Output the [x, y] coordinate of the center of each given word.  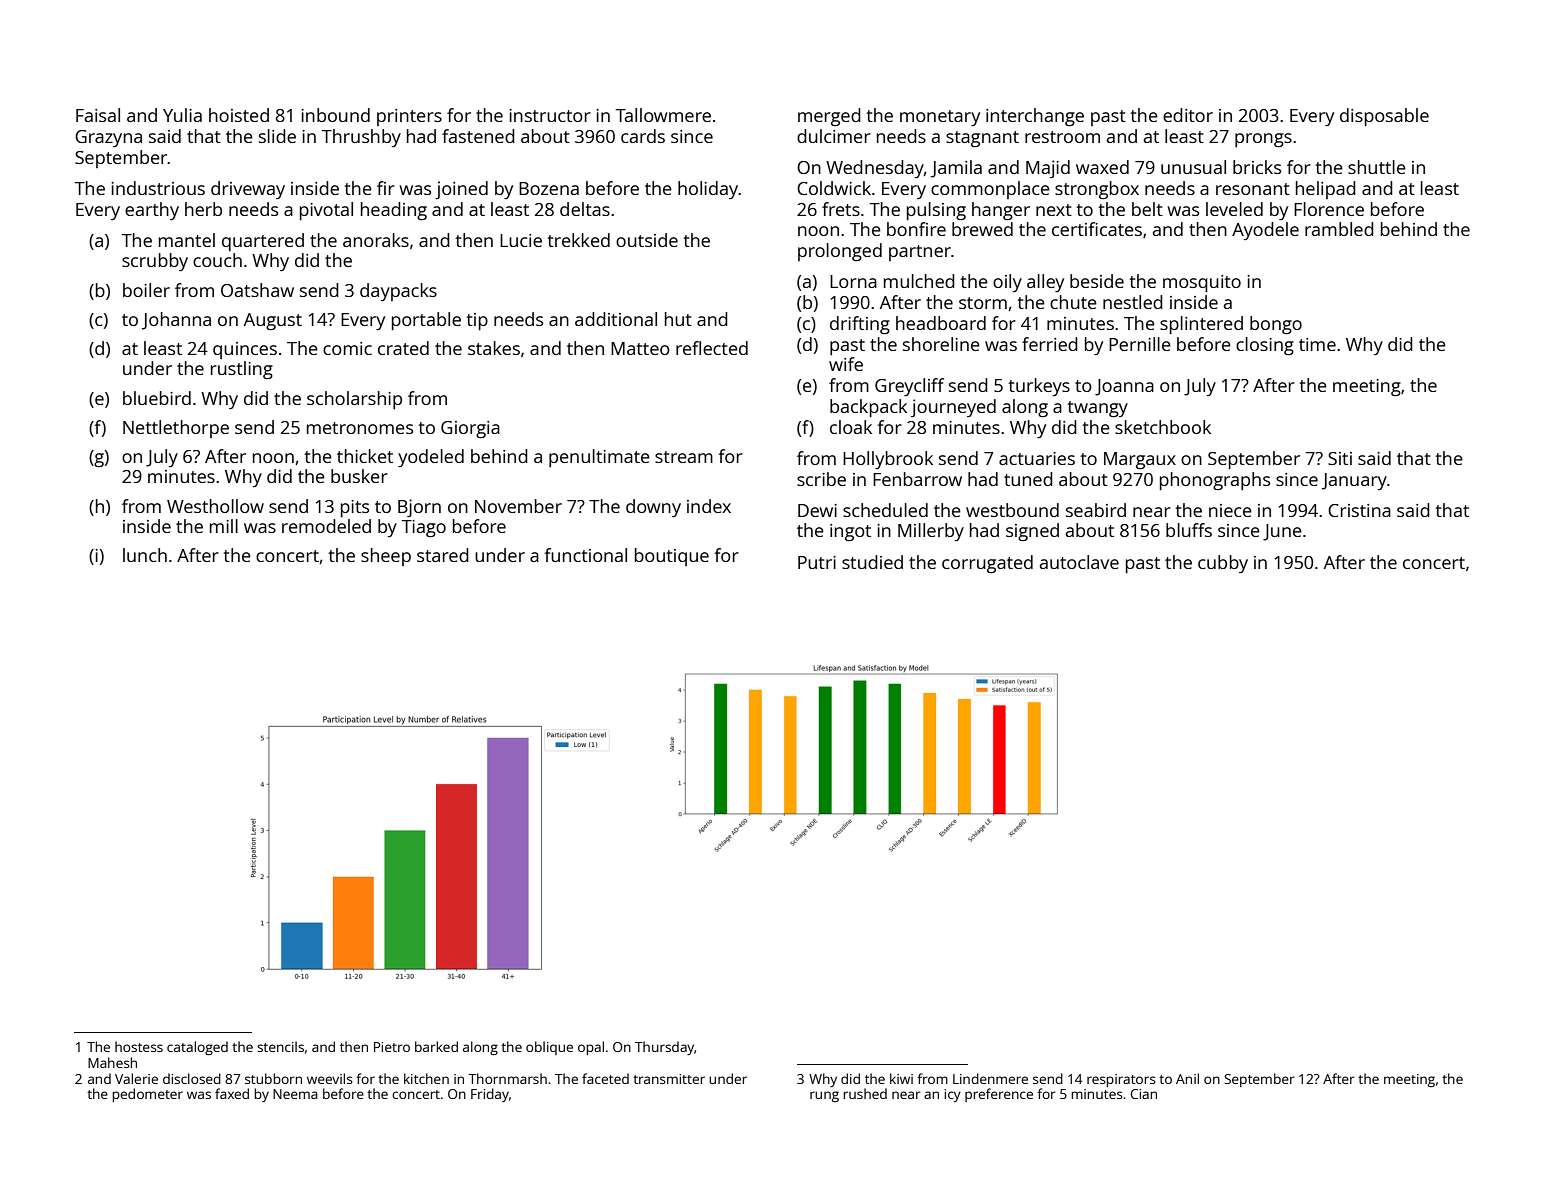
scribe [821, 479]
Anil [1187, 1078]
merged [829, 117]
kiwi [901, 1078]
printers [409, 117]
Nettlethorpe [176, 429]
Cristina [1359, 510]
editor [1188, 115]
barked [436, 1046]
